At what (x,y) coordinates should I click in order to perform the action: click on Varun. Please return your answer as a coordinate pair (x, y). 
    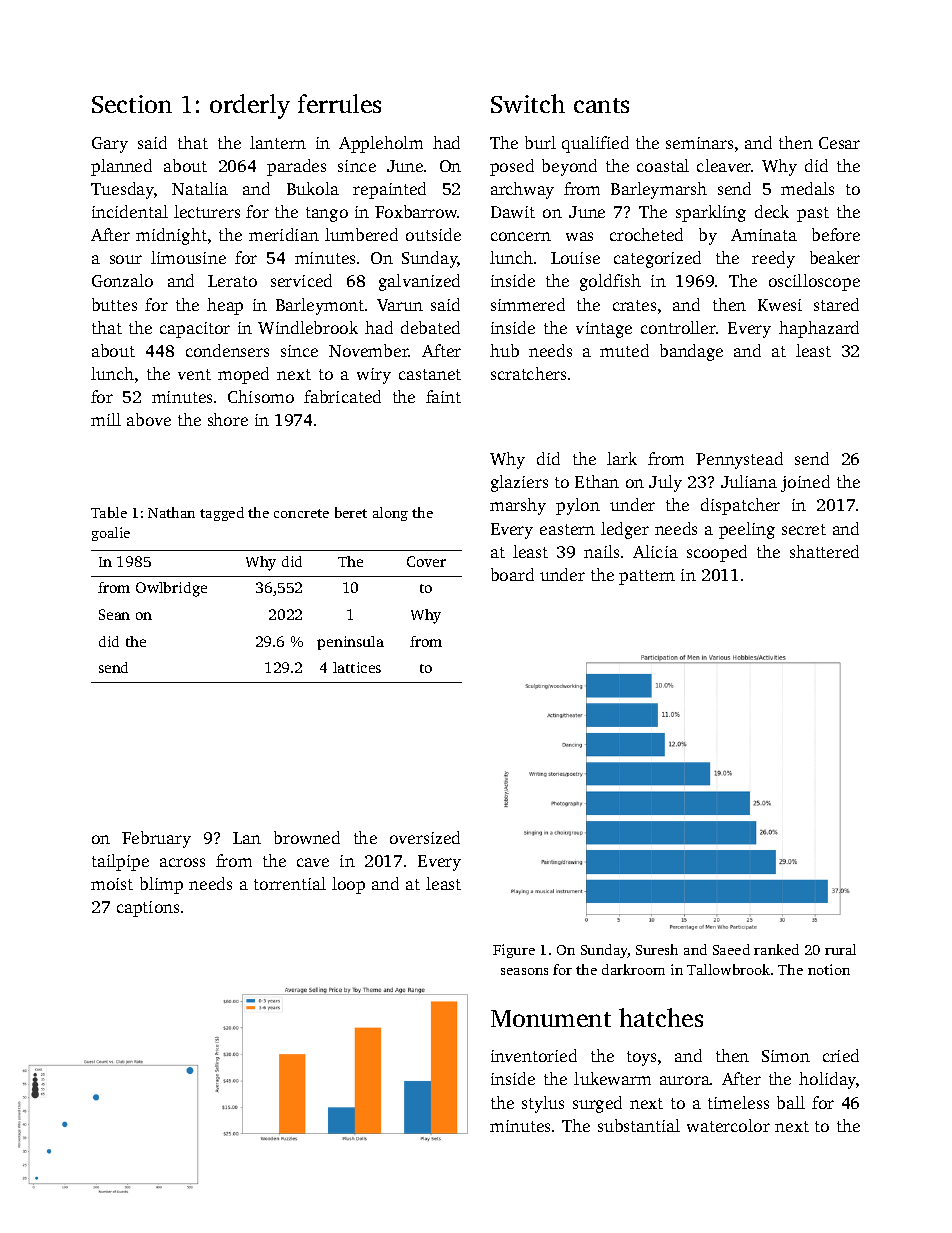
    Looking at the image, I should click on (400, 305).
